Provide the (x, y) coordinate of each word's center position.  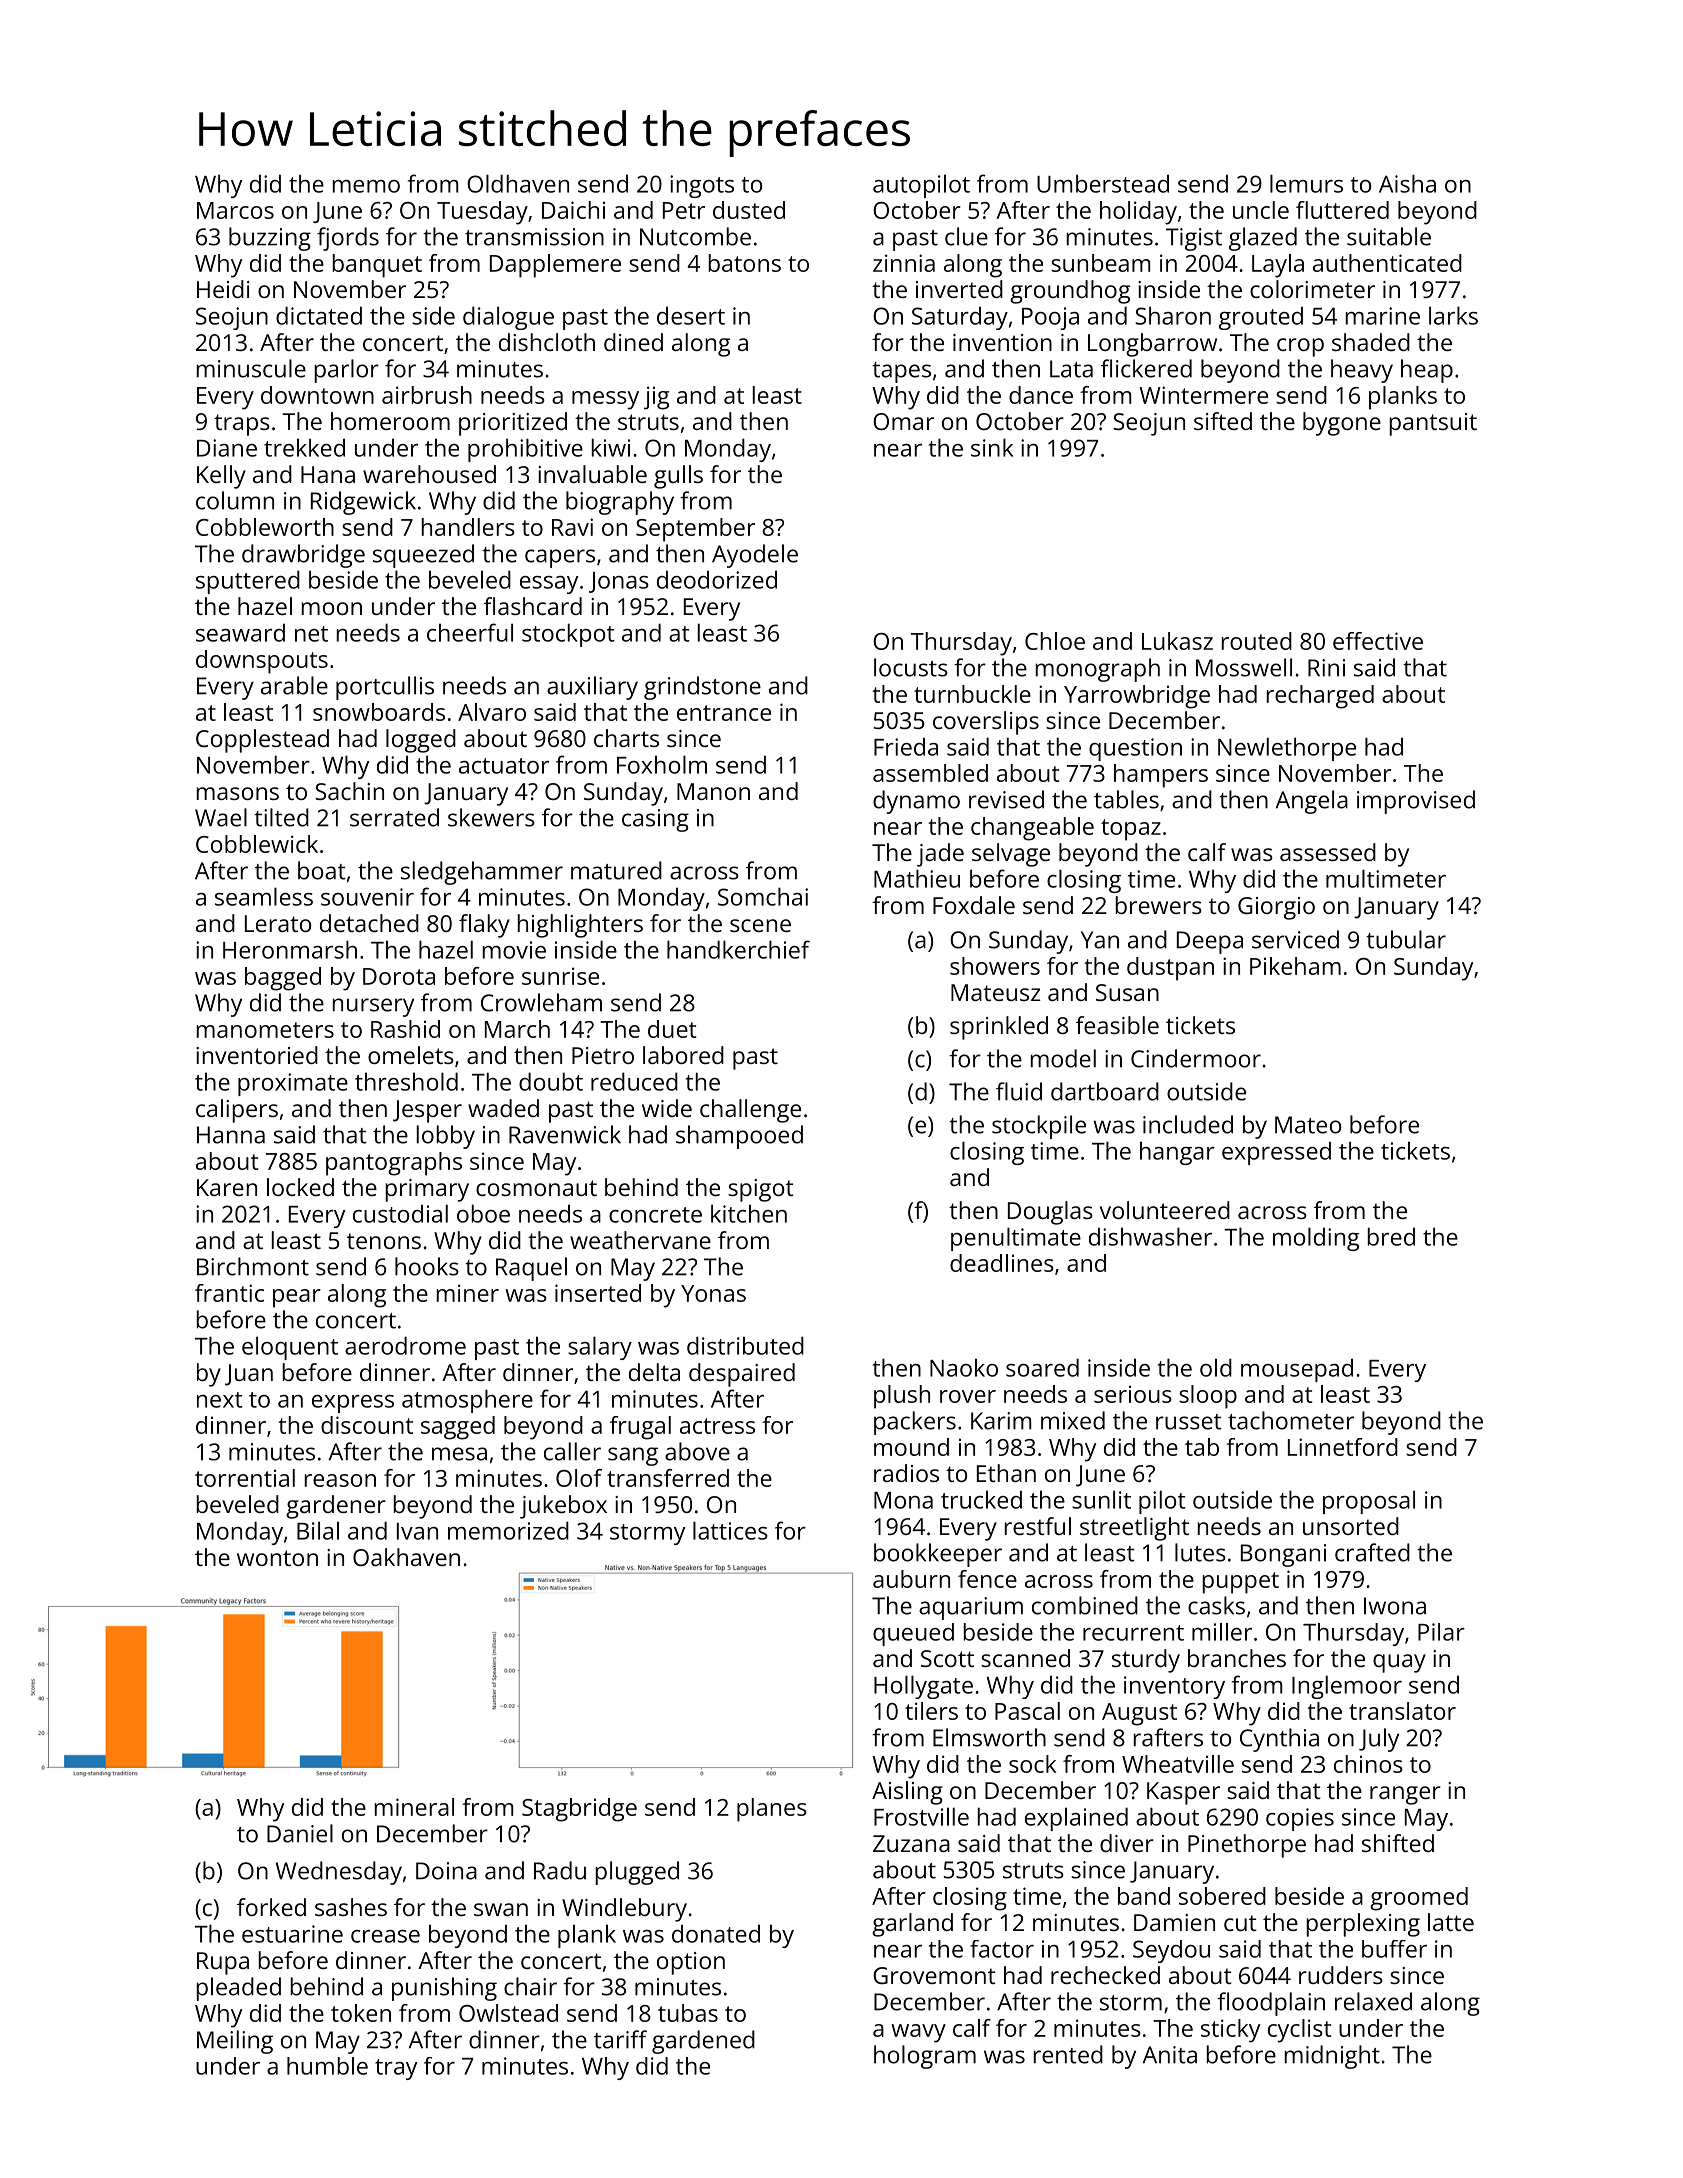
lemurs (1306, 183)
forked (271, 1907)
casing (655, 820)
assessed (1328, 852)
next (220, 1400)
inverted (959, 289)
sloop (1208, 1397)
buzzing (270, 239)
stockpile (1039, 1127)
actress (717, 1426)
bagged (283, 979)
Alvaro (492, 712)
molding (1316, 1239)
